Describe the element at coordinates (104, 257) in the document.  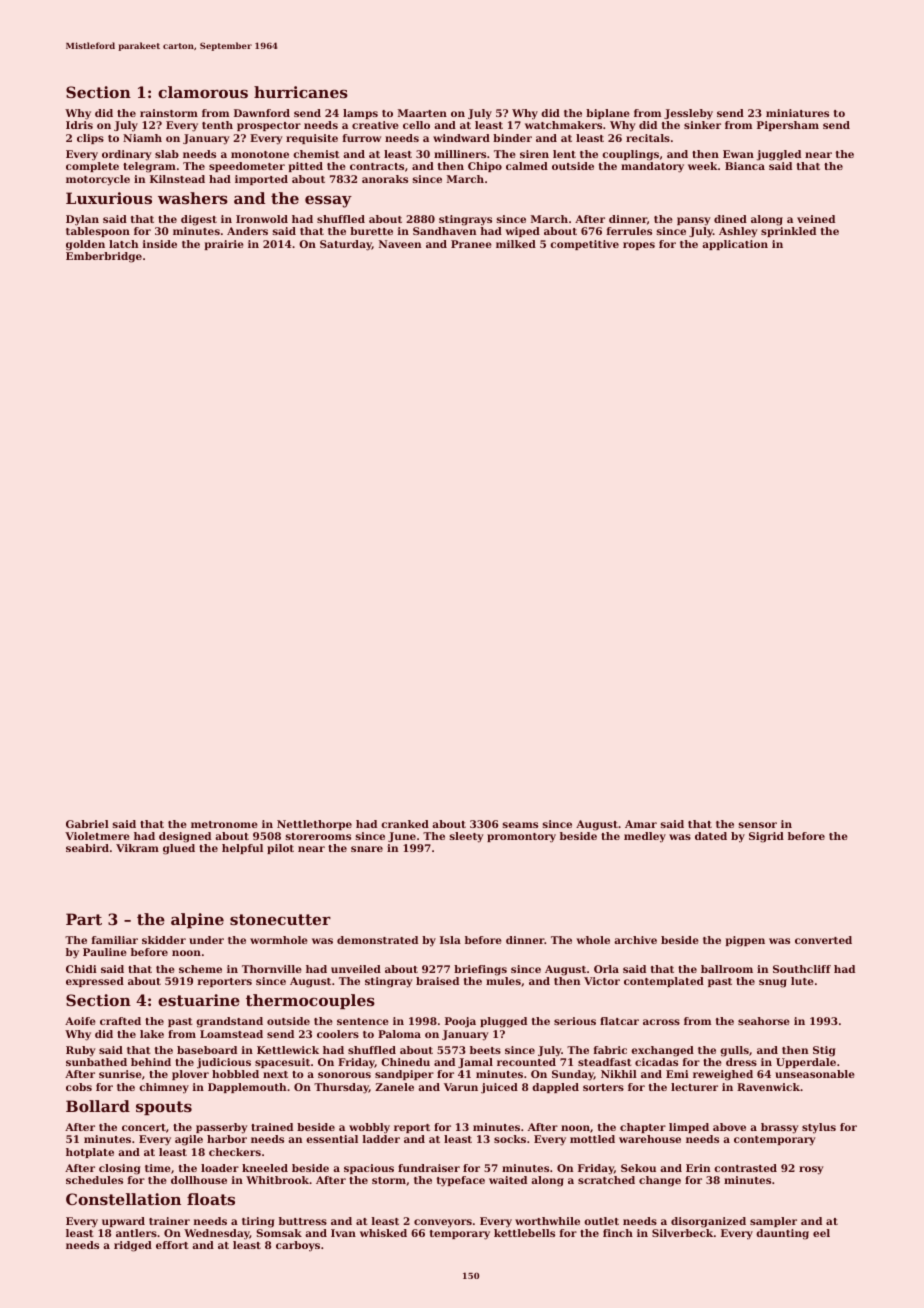
I see `Emberbridge` at that location.
